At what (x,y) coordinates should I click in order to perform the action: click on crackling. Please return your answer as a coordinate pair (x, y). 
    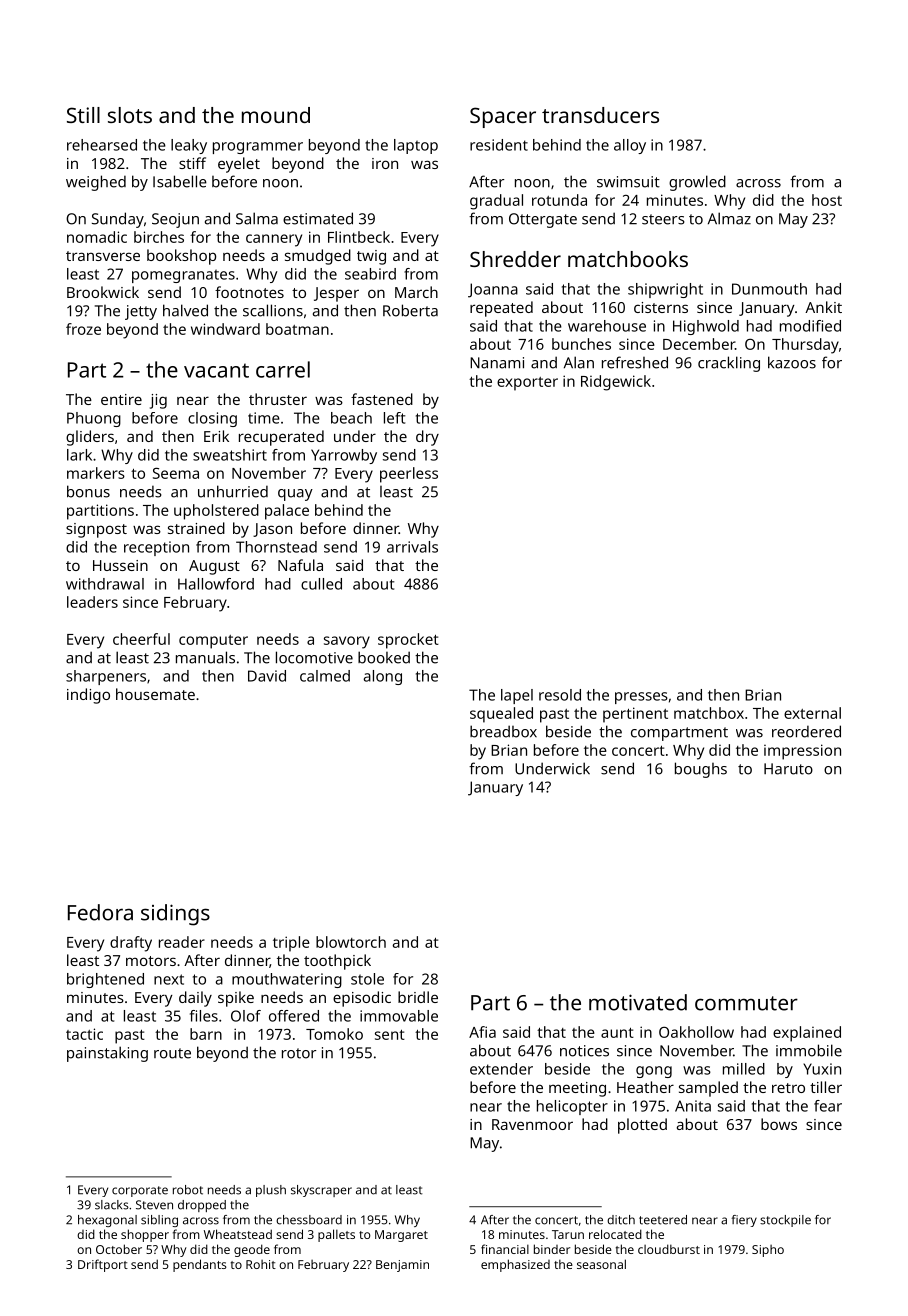
    Looking at the image, I should click on (729, 364).
